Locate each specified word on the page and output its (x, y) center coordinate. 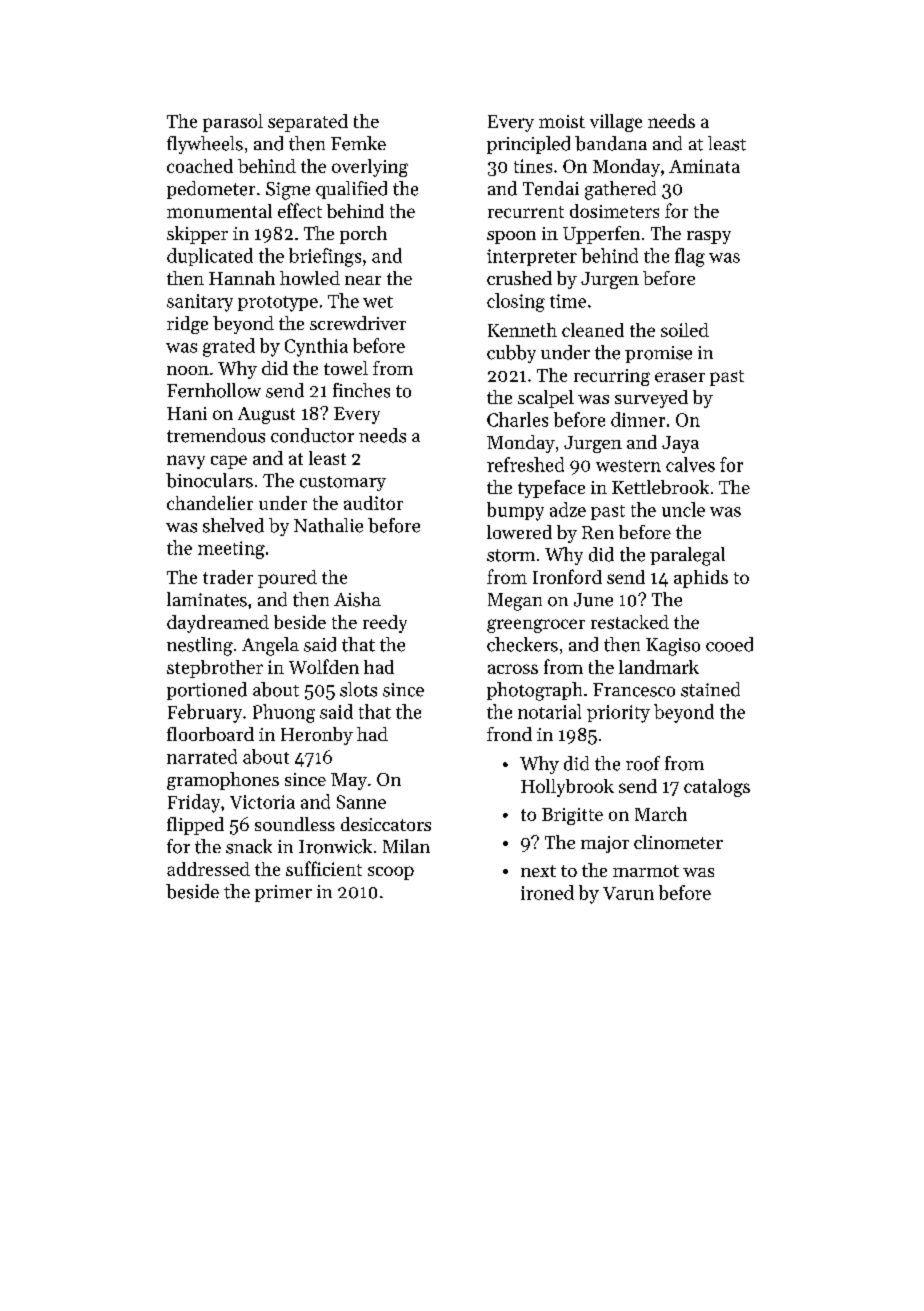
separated (308, 123)
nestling (200, 646)
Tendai (551, 188)
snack (249, 846)
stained (710, 689)
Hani (187, 413)
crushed (519, 278)
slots (358, 689)
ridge (187, 325)
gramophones (223, 781)
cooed (729, 644)
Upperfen (601, 235)
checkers (522, 644)
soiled (685, 330)
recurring (612, 377)
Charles (517, 419)
